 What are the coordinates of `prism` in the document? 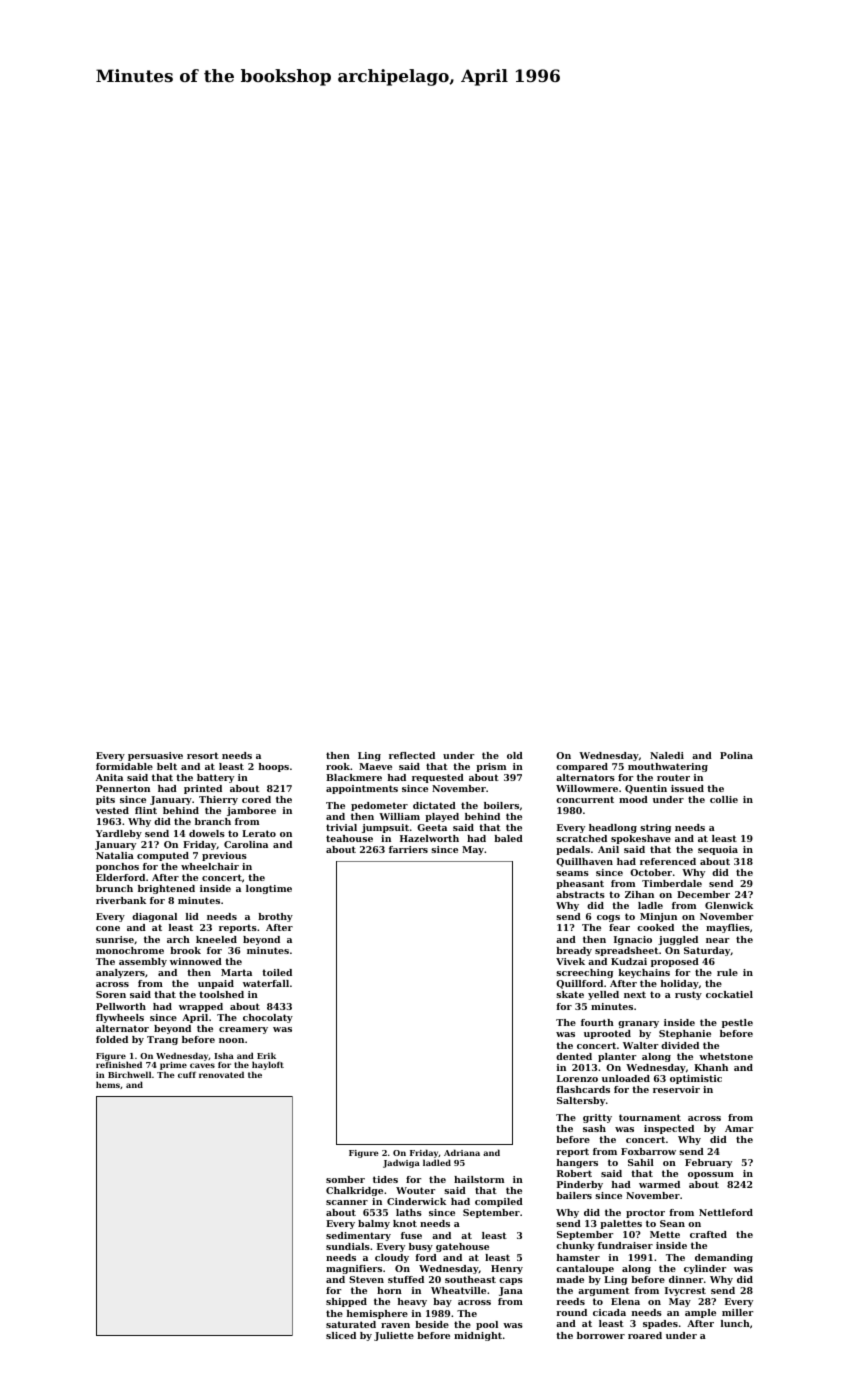 It's located at (491, 767).
